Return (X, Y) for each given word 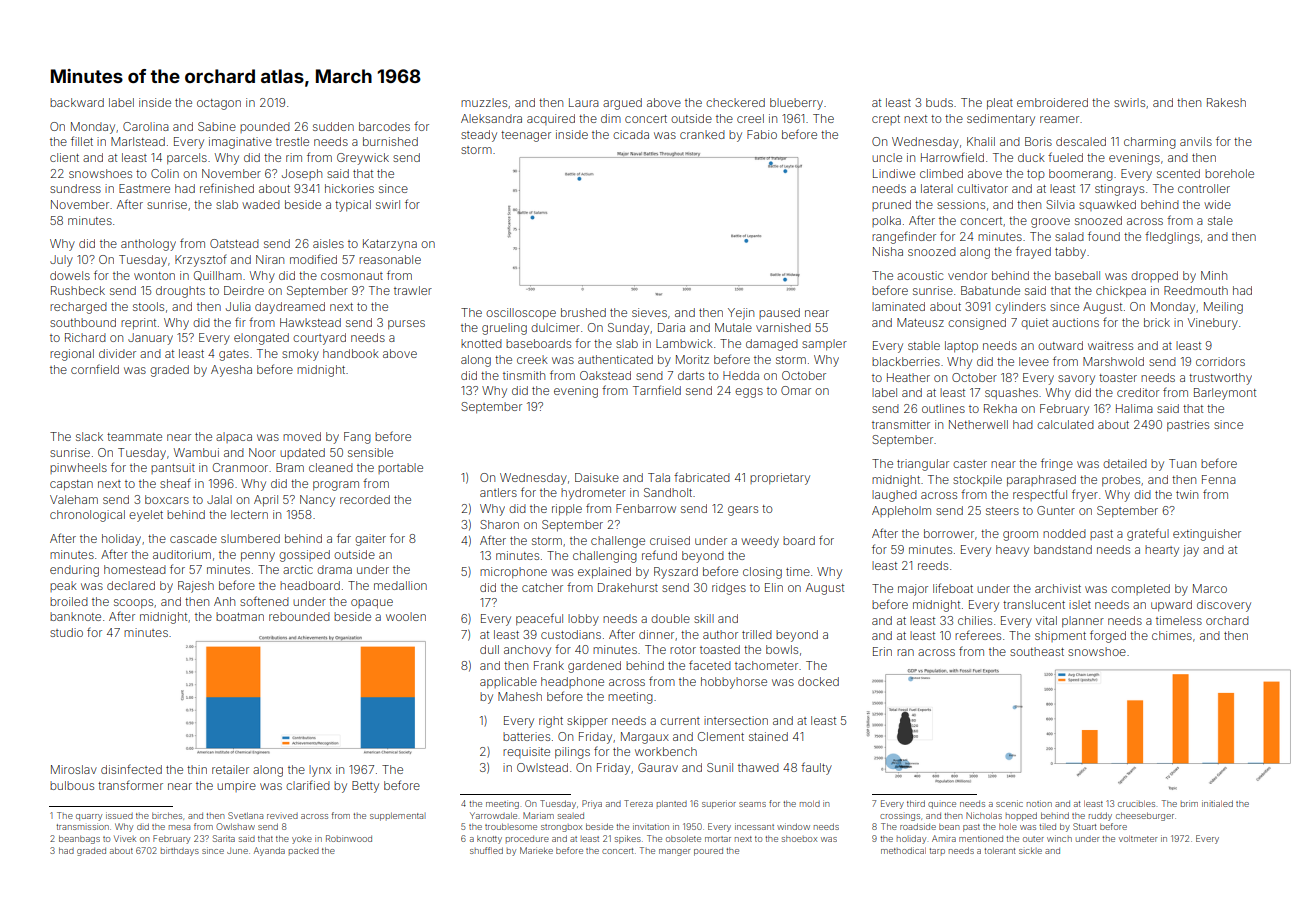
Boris (1038, 141)
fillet (82, 141)
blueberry (796, 104)
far (344, 538)
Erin (882, 651)
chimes (1172, 635)
